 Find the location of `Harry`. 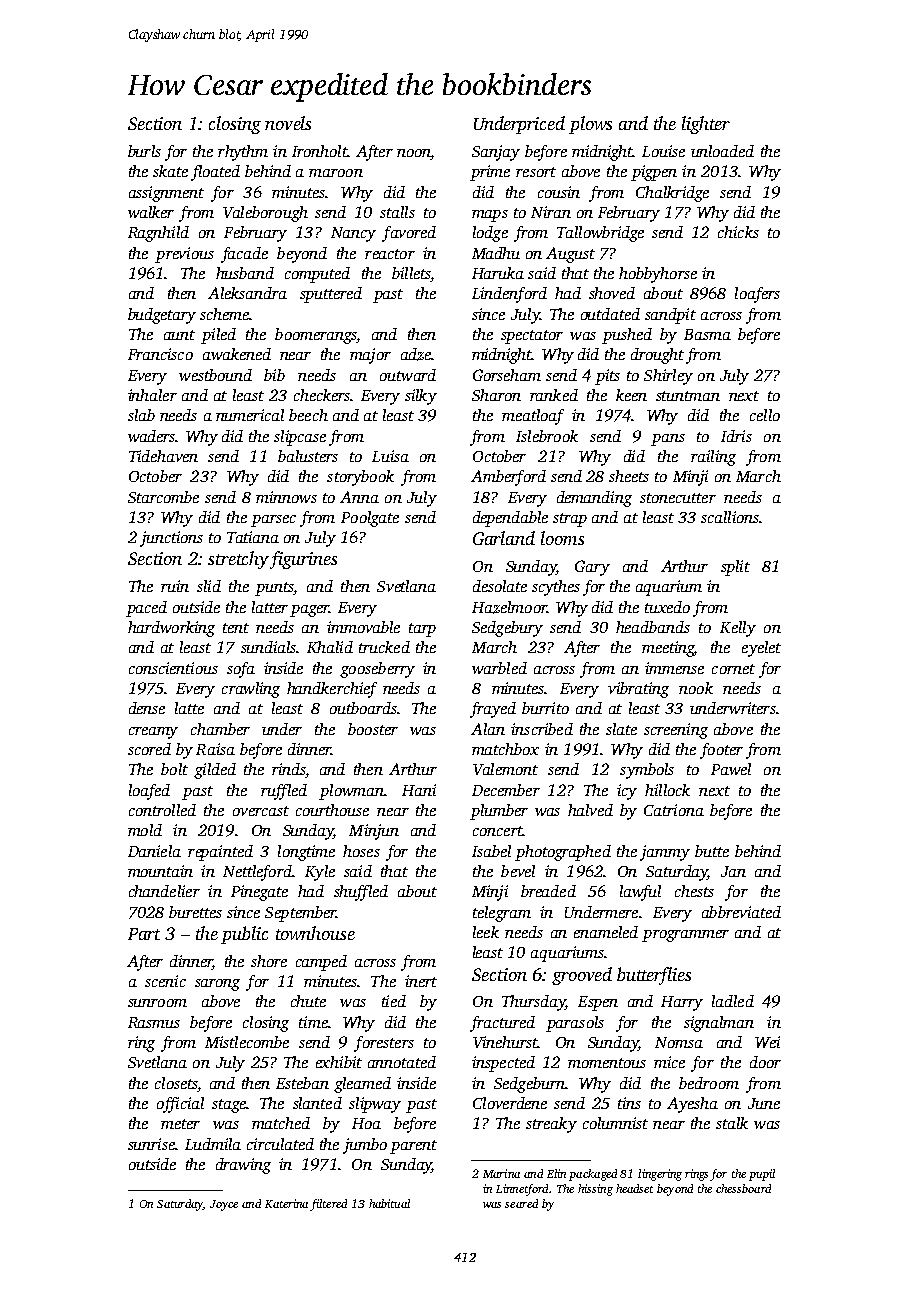

Harry is located at coordinates (682, 1003).
